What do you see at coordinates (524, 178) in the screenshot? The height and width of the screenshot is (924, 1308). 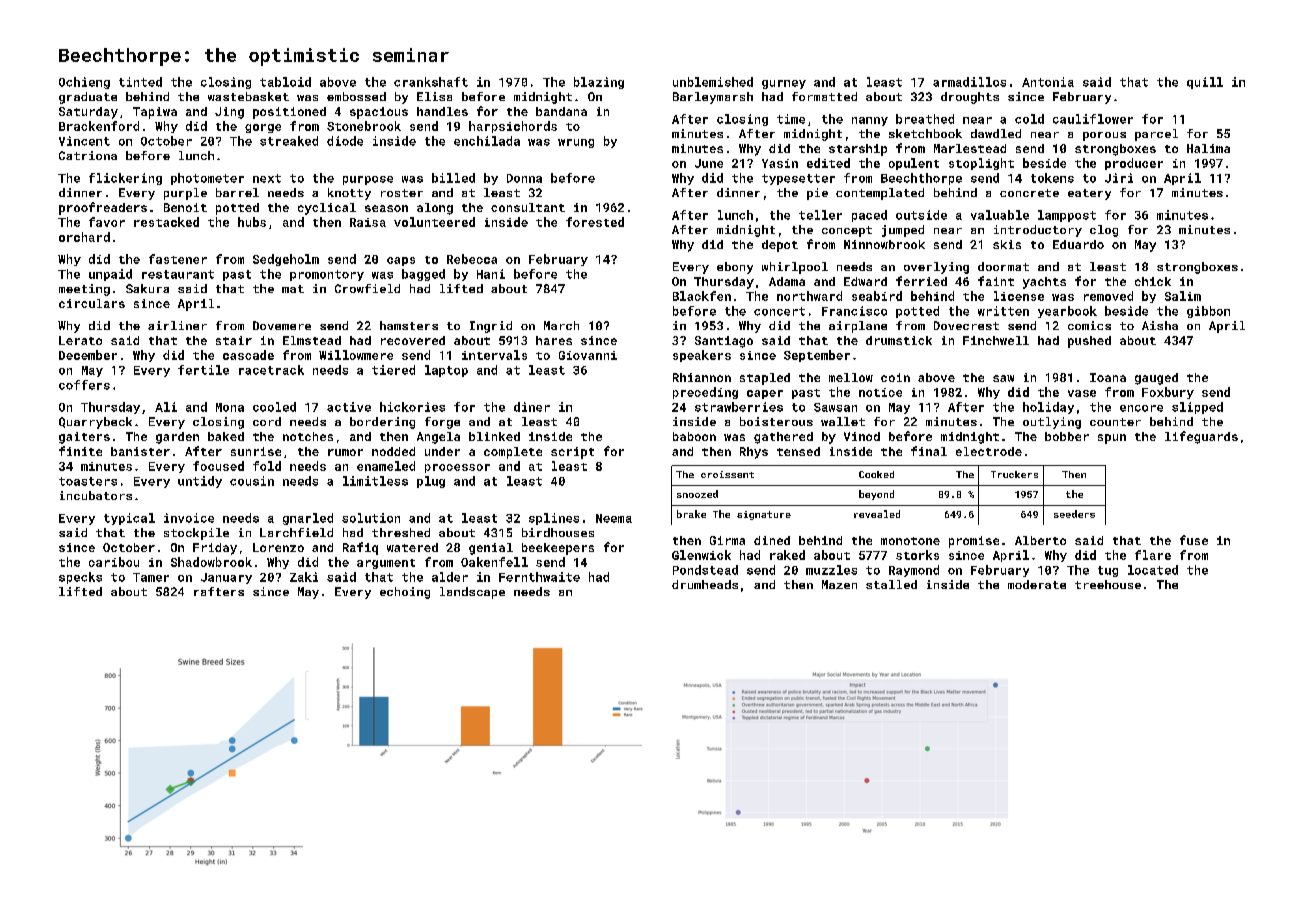 I see `Donna` at bounding box center [524, 178].
